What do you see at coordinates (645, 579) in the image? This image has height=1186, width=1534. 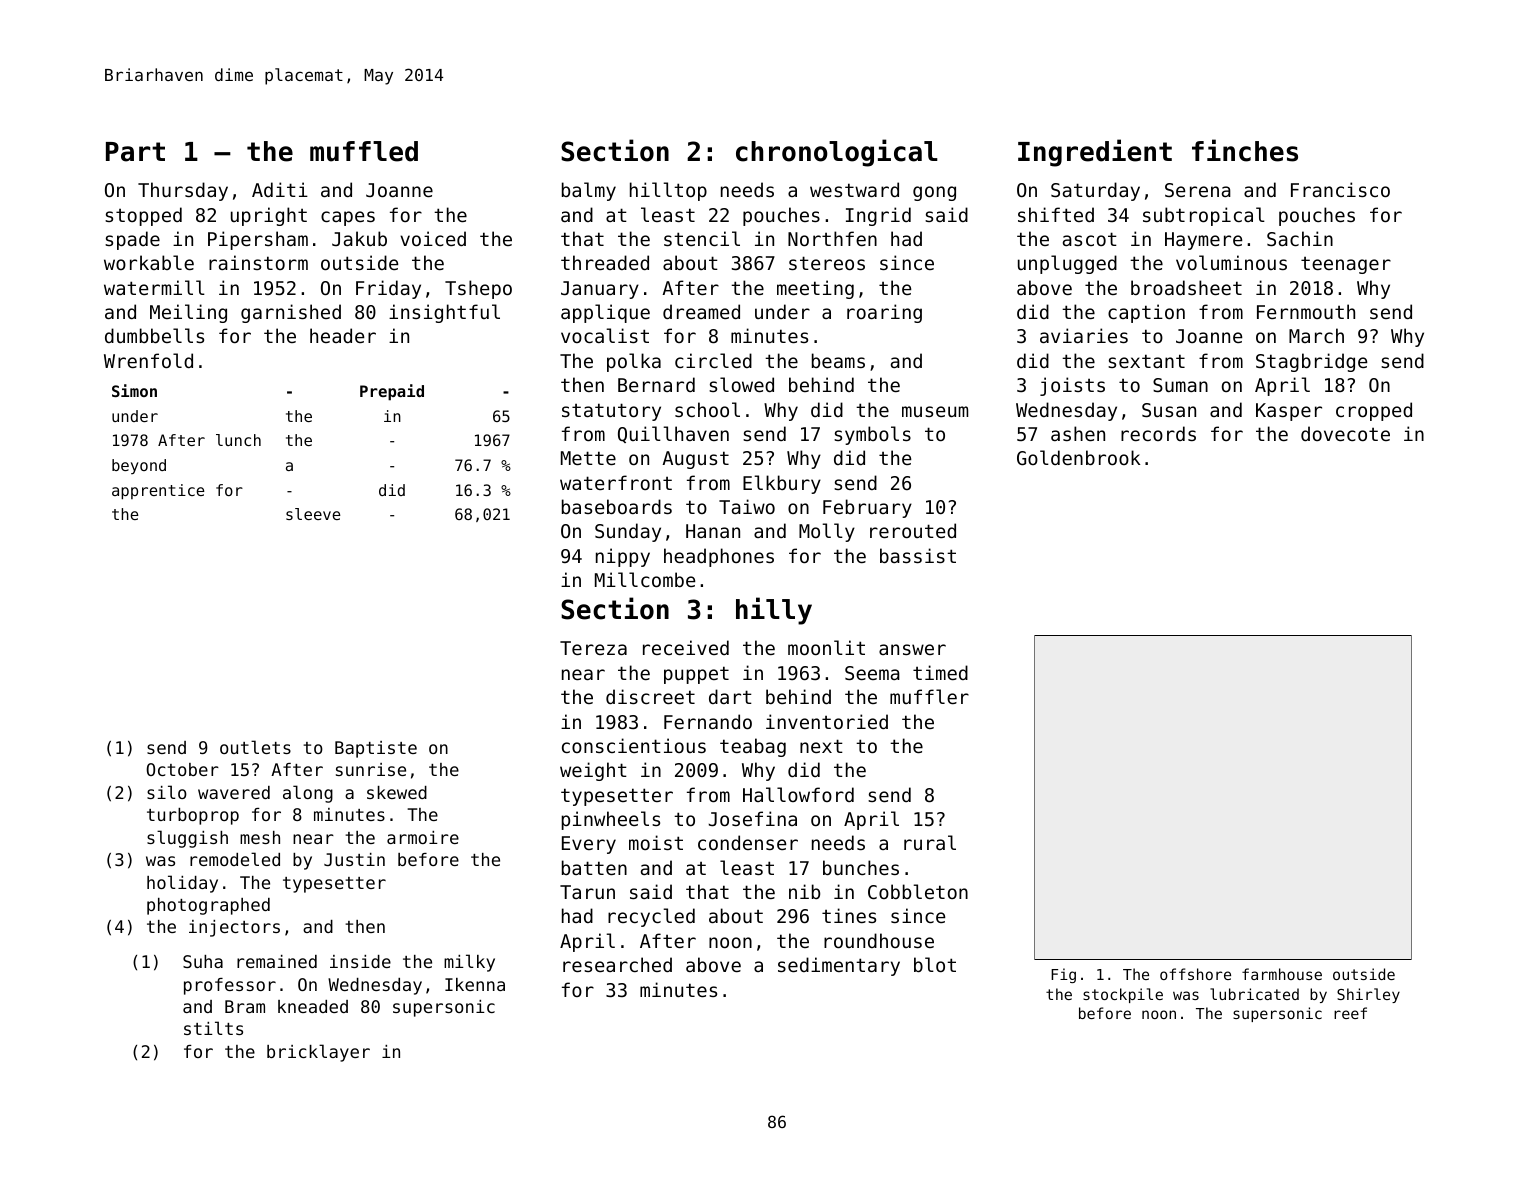 I see `Millcombe` at bounding box center [645, 579].
